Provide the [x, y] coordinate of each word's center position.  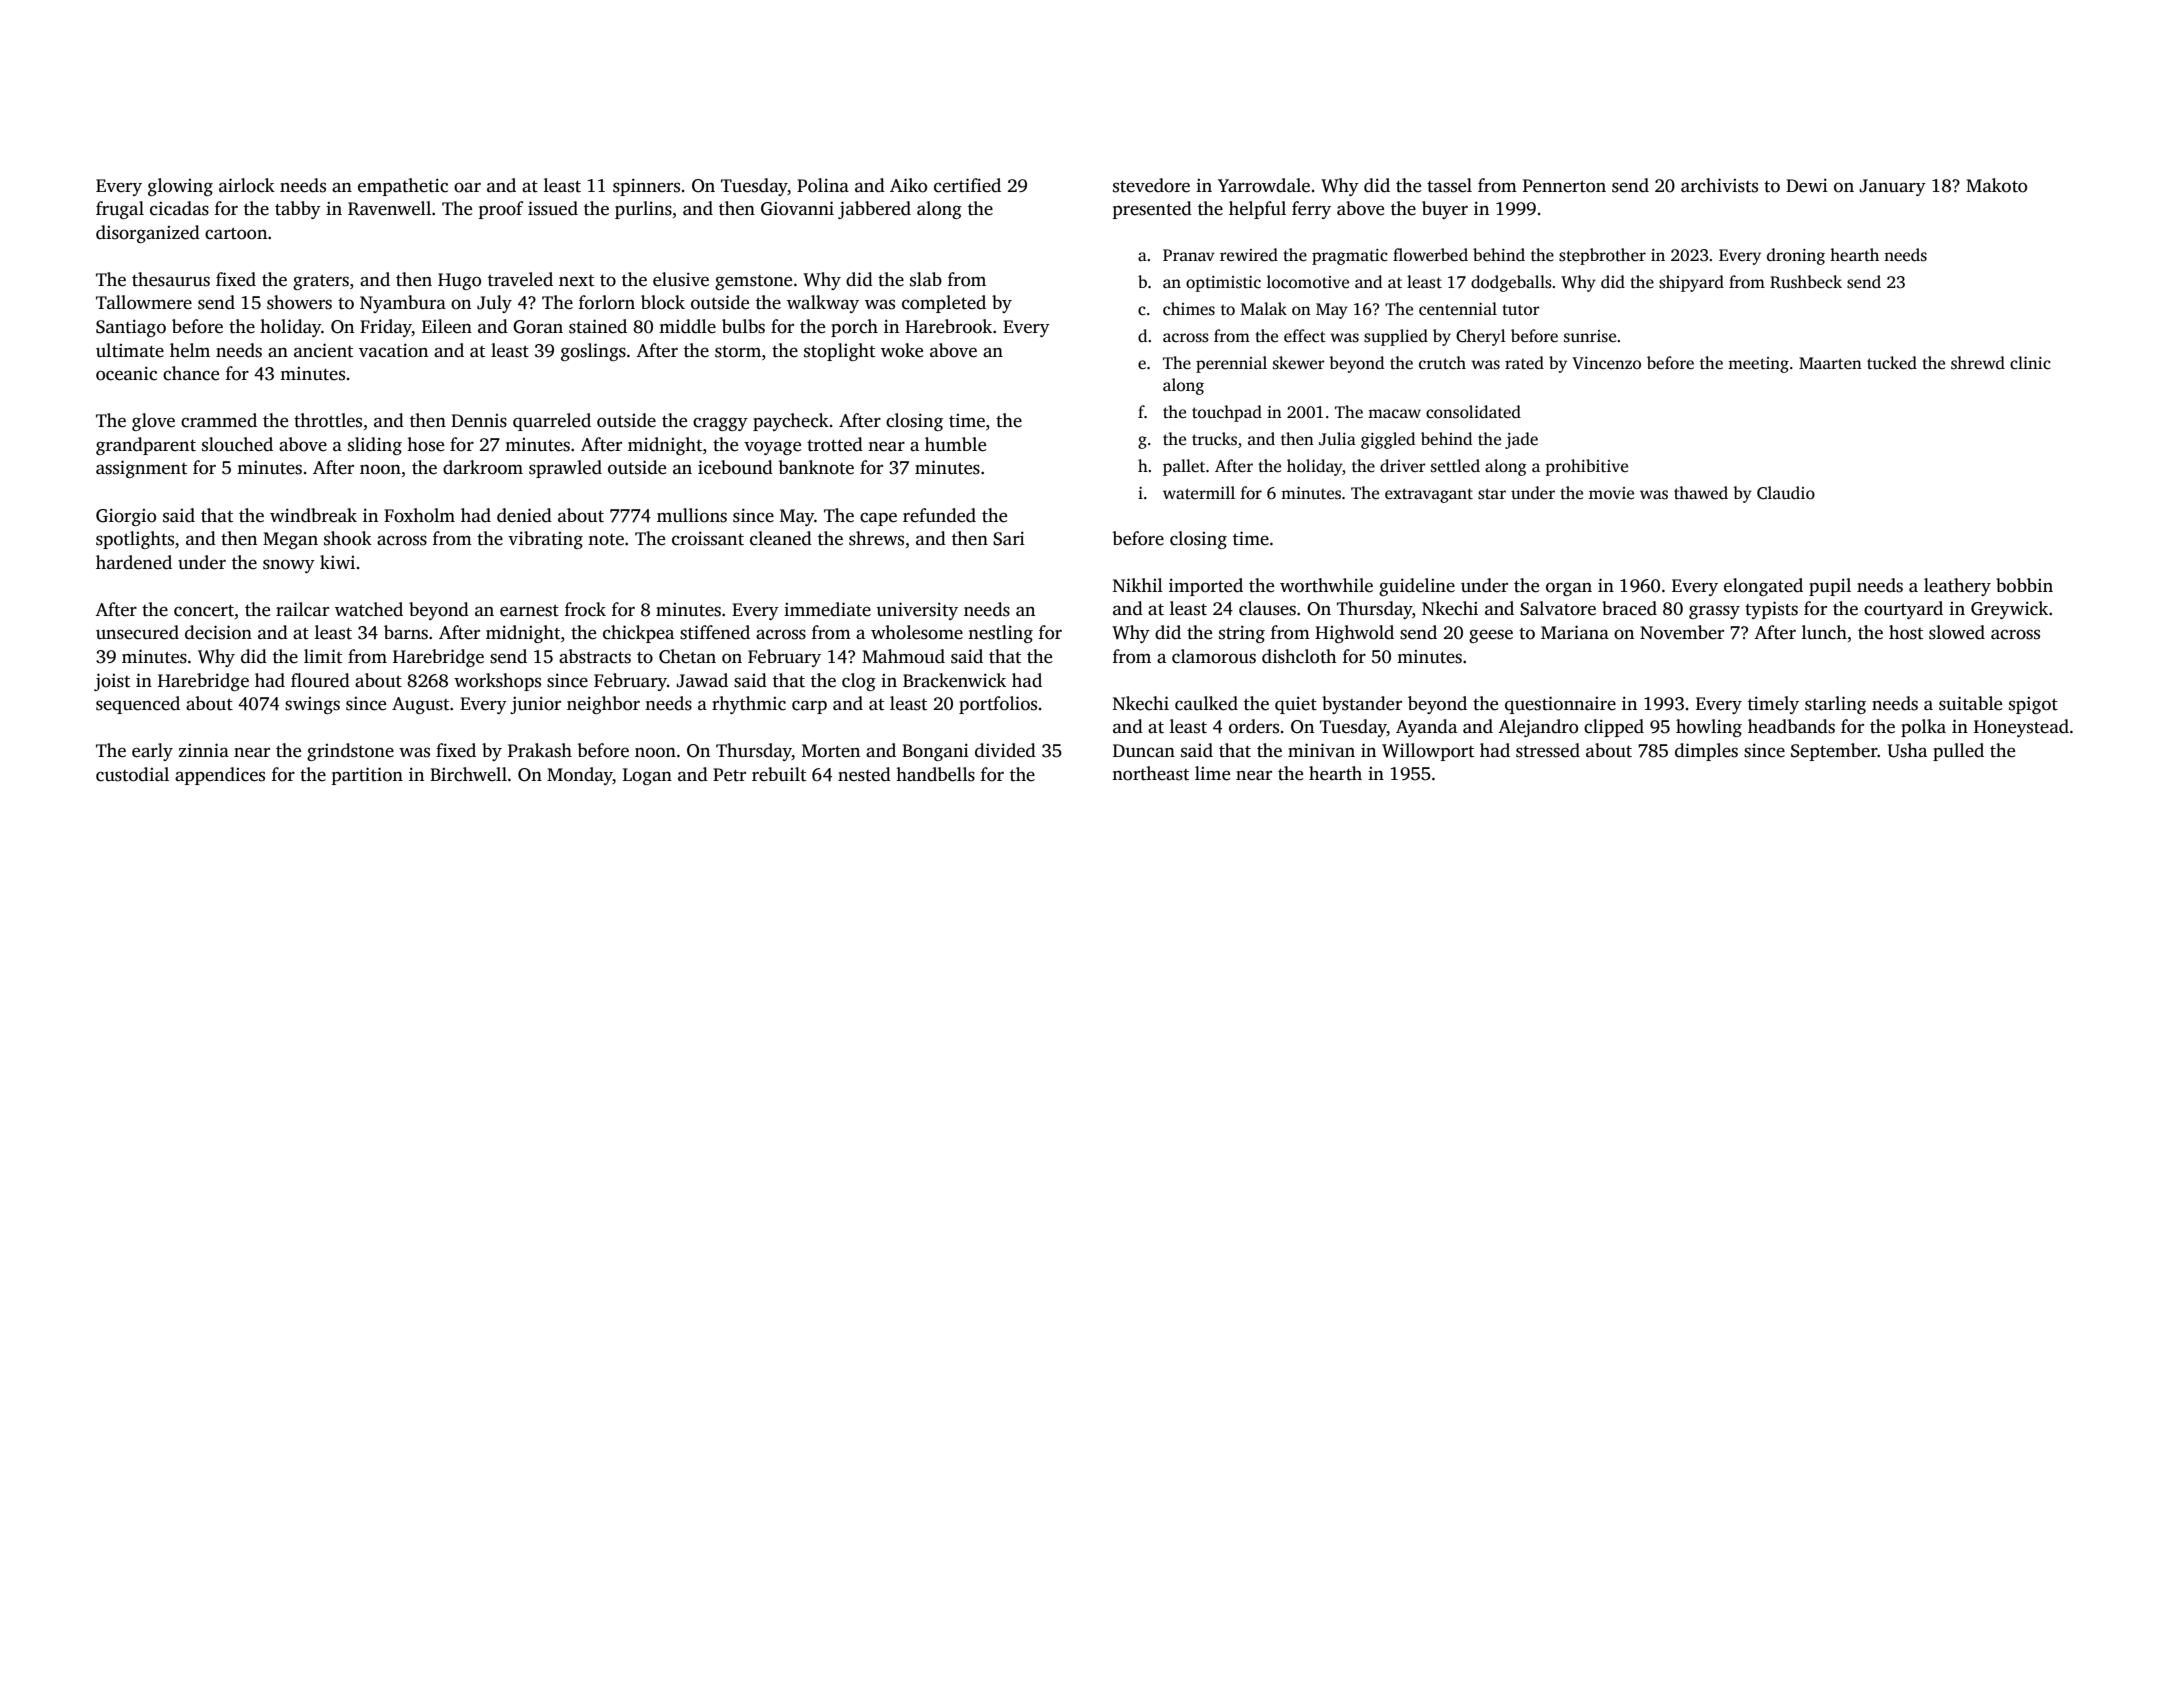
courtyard [1903, 610]
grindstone [350, 752]
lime [1212, 773]
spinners [646, 187]
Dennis [479, 421]
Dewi [1807, 185]
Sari [1009, 538]
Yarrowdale [1264, 185]
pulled [1958, 752]
